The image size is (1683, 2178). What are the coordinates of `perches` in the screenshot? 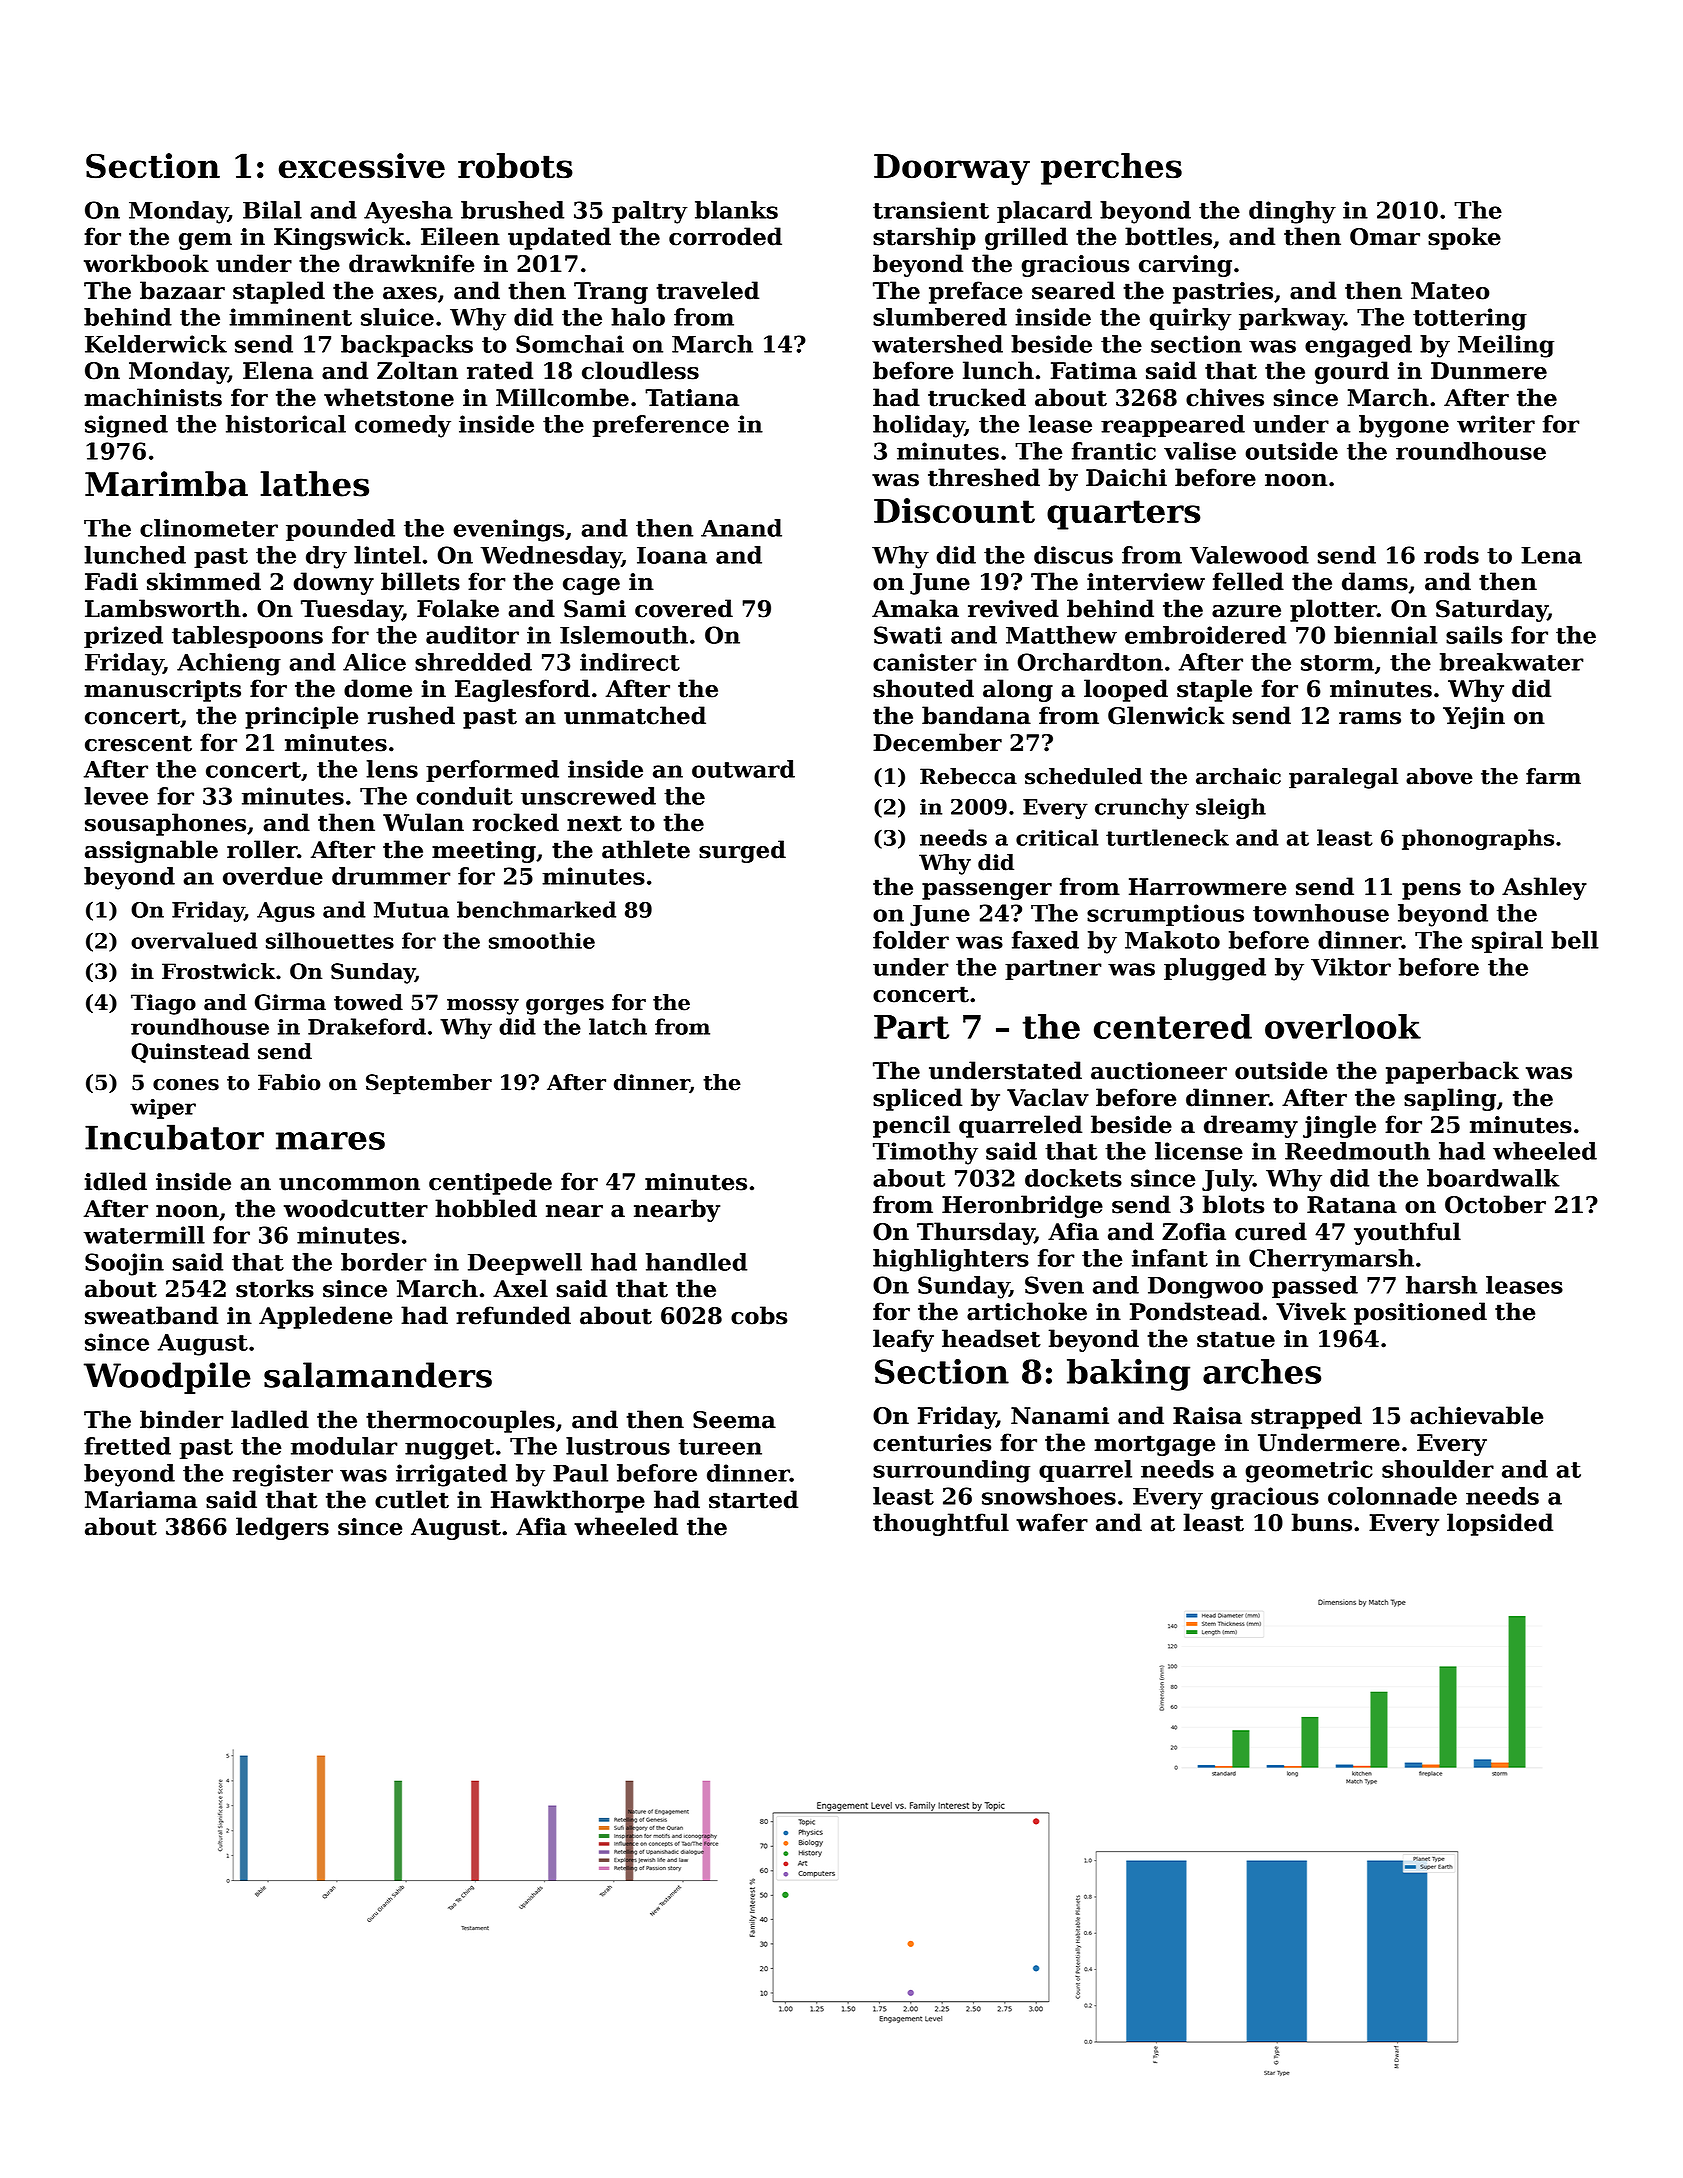 It's located at (1111, 169).
